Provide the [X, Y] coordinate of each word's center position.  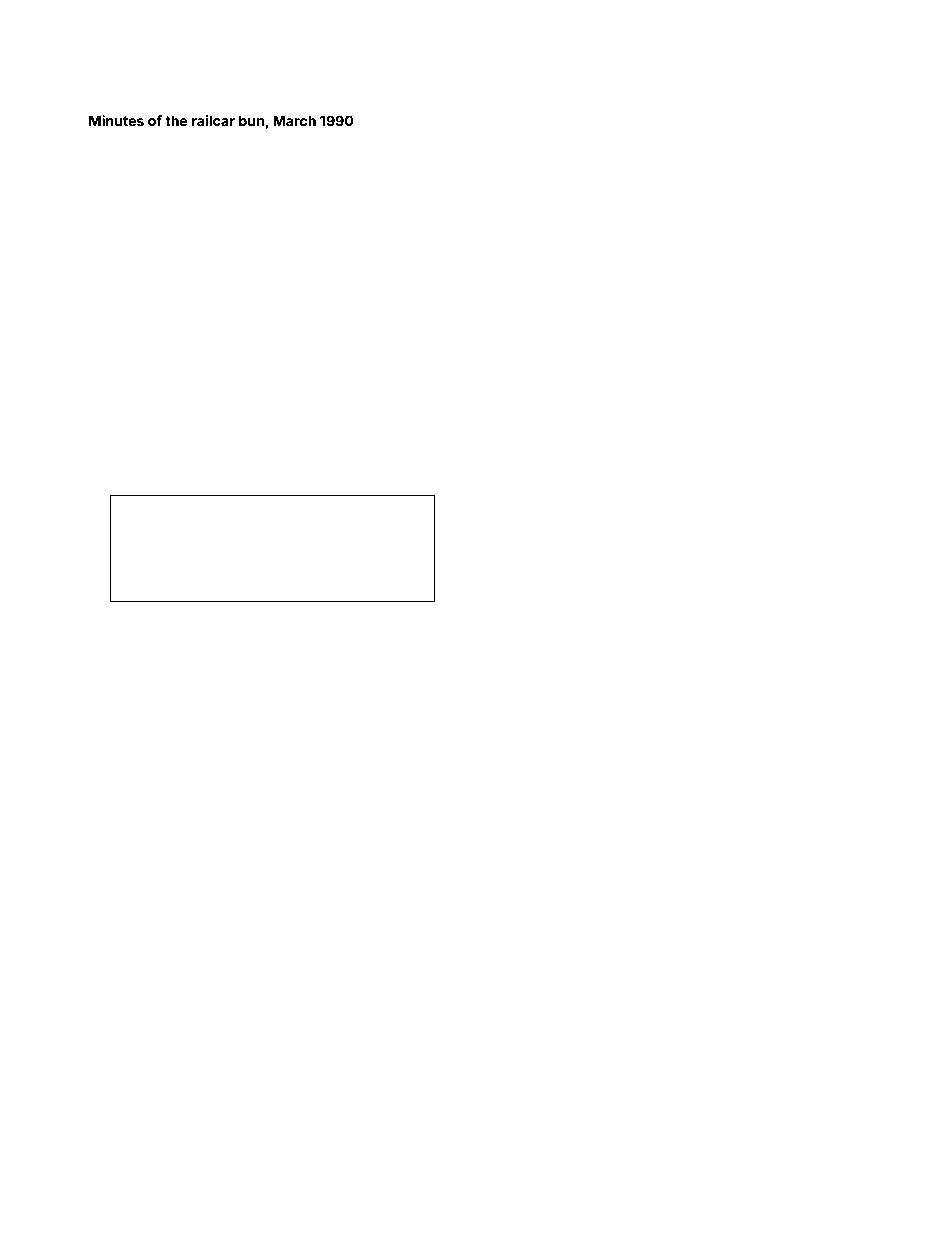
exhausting [813, 416]
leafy [99, 368]
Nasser [511, 594]
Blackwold [543, 527]
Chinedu [516, 210]
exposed [247, 267]
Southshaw [113, 188]
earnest [833, 460]
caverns [826, 595]
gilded [818, 212]
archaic [349, 233]
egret [768, 211]
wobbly [436, 414]
